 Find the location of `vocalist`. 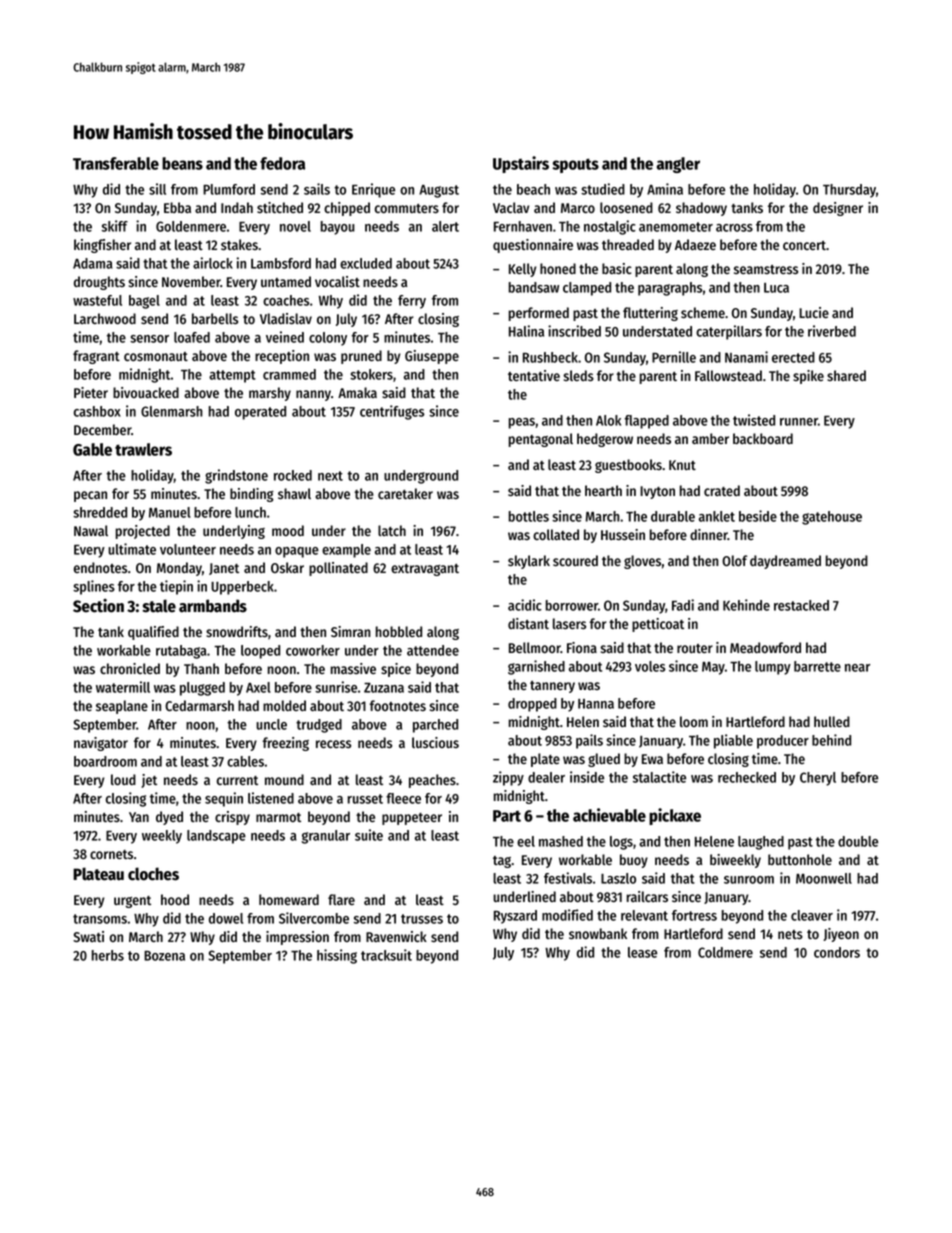

vocalist is located at coordinates (337, 281).
